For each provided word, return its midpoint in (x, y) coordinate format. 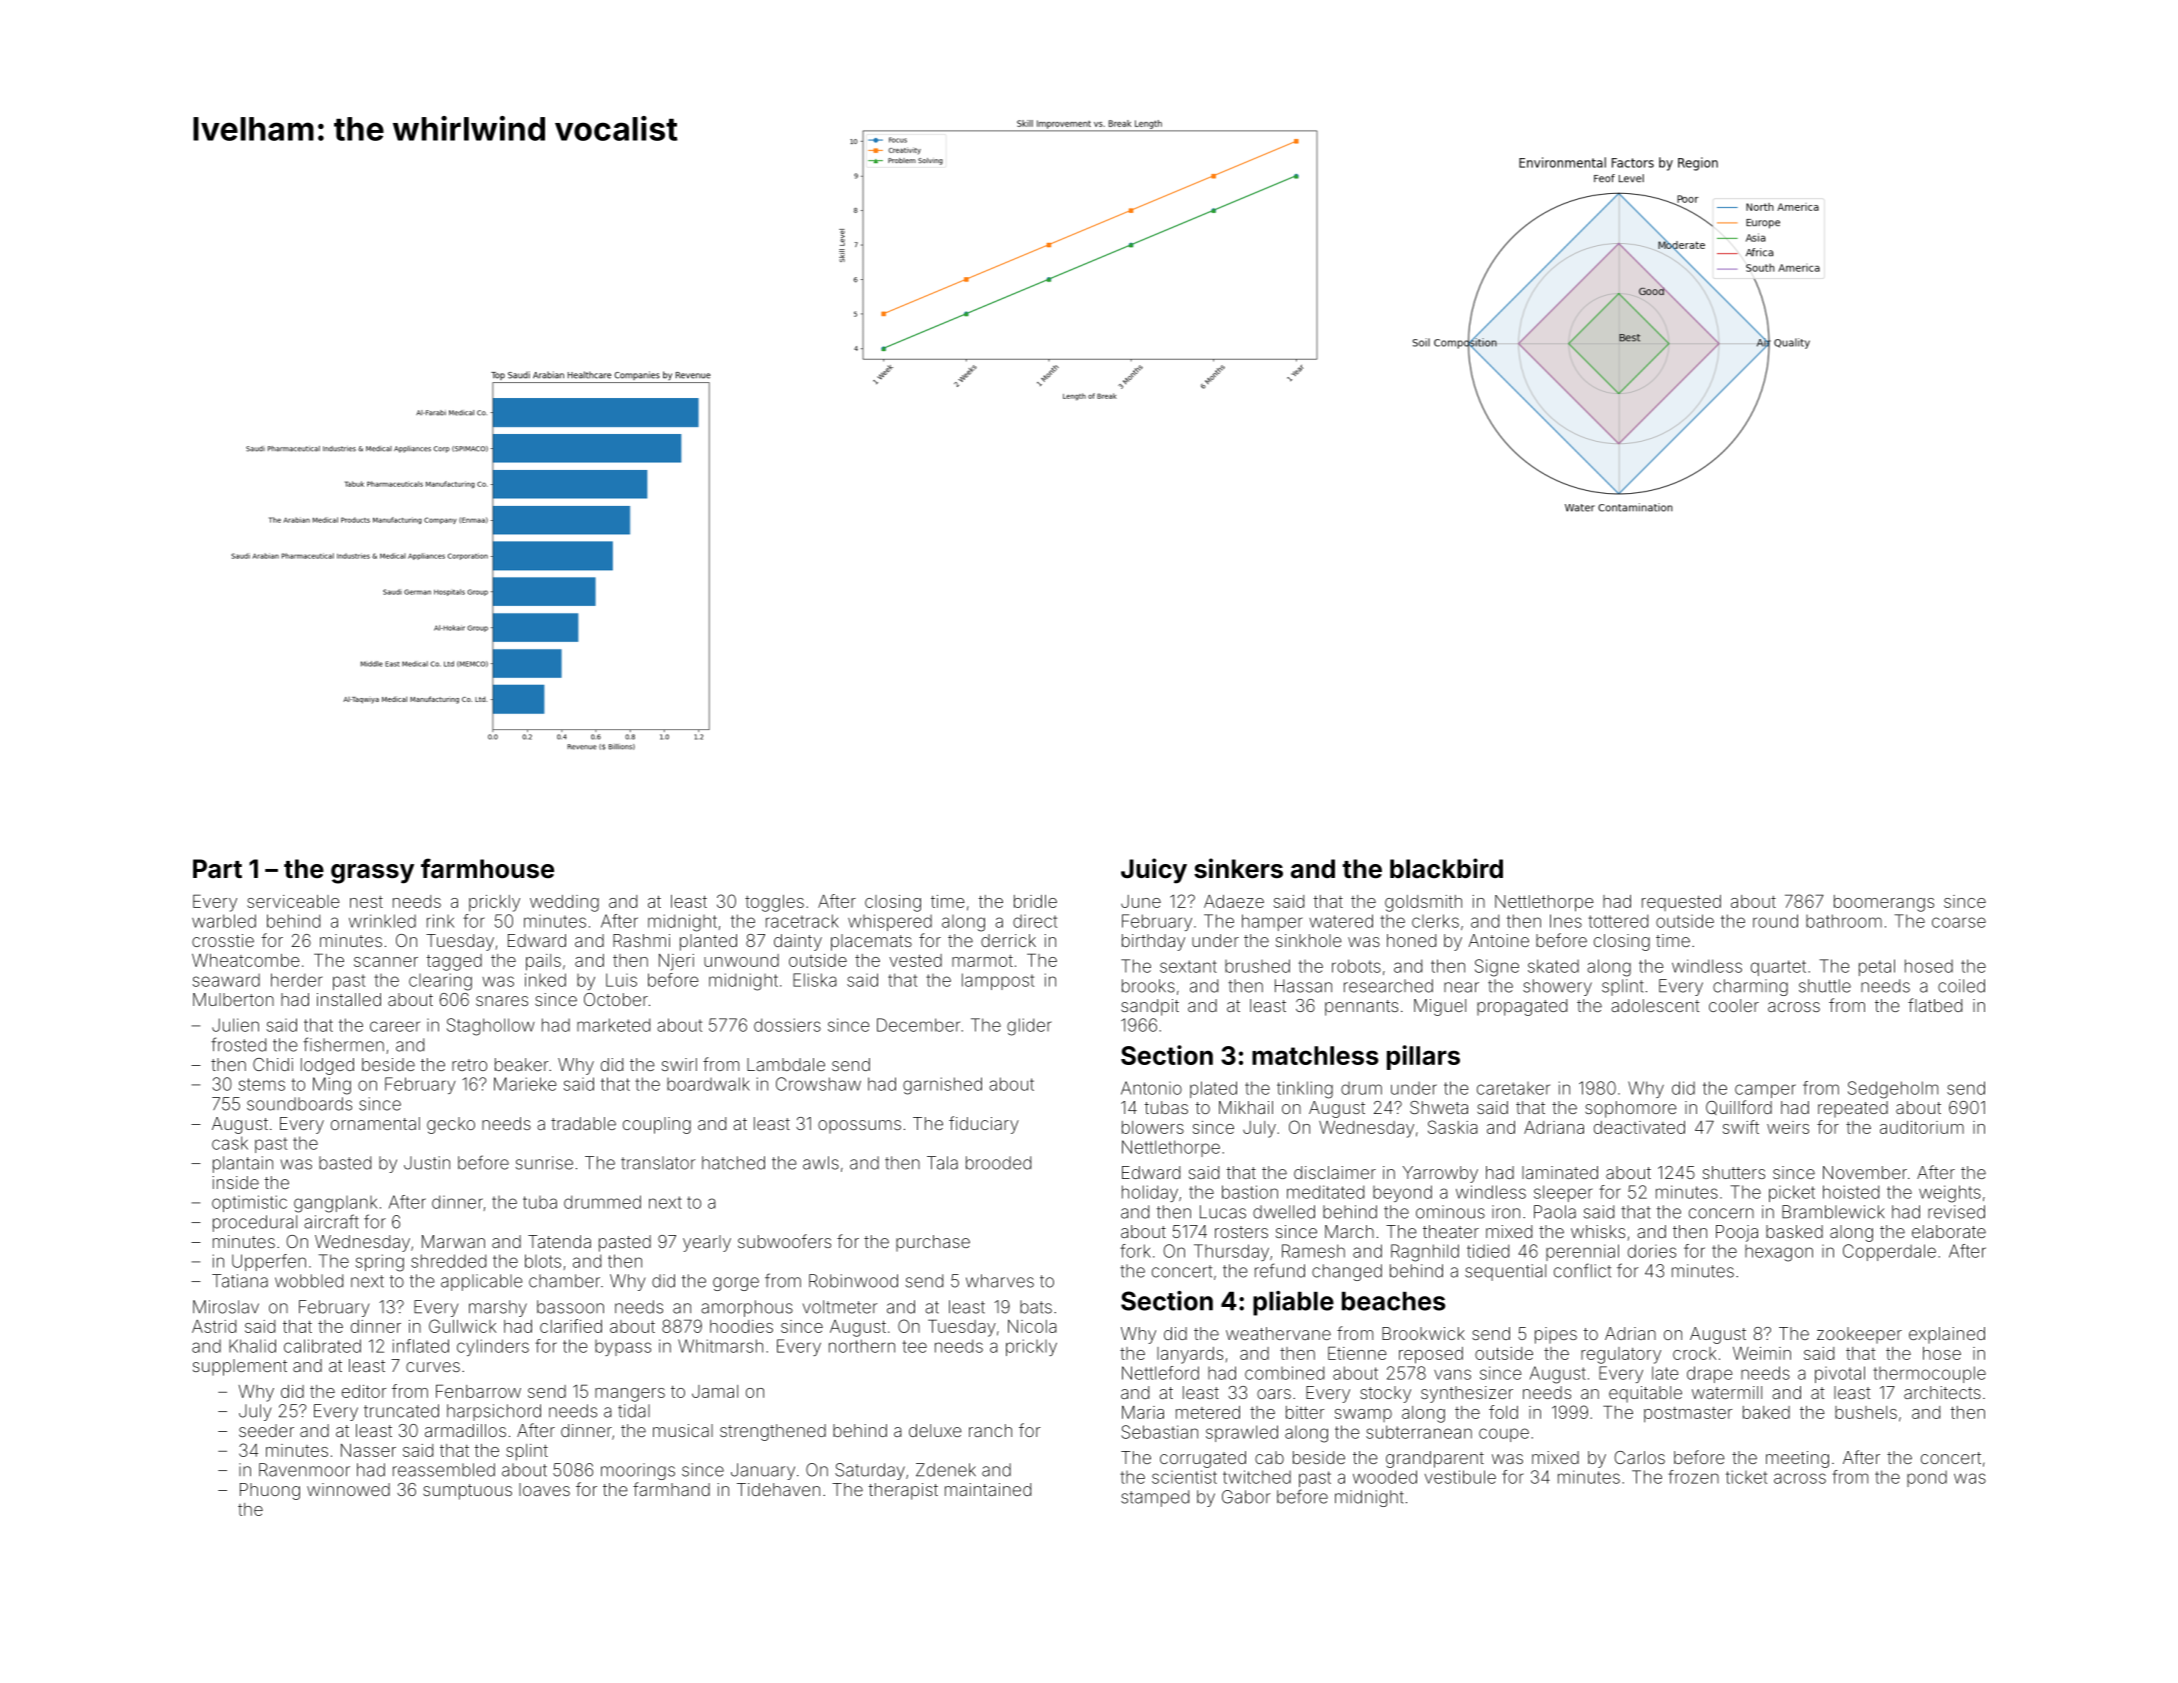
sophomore (1631, 1109)
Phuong (270, 1491)
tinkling (1305, 1090)
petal (1877, 967)
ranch (990, 1430)
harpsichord (494, 1412)
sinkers (1238, 868)
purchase (933, 1243)
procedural (255, 1223)
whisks (1598, 1231)
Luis (621, 980)
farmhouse (487, 868)
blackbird (1446, 868)
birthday (1153, 942)
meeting (1797, 1459)
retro (469, 1065)
